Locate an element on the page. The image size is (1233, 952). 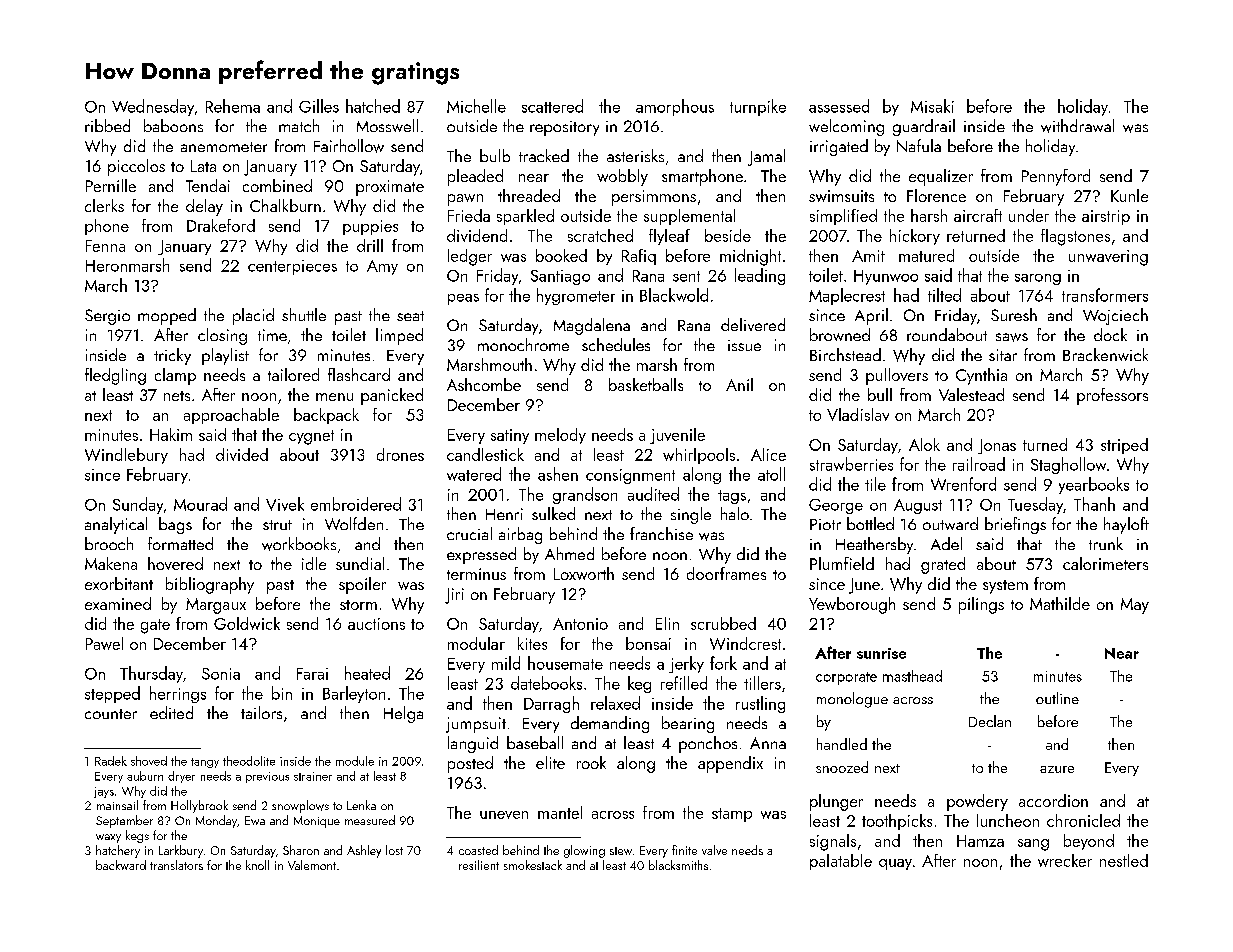
Frieda is located at coordinates (469, 215).
